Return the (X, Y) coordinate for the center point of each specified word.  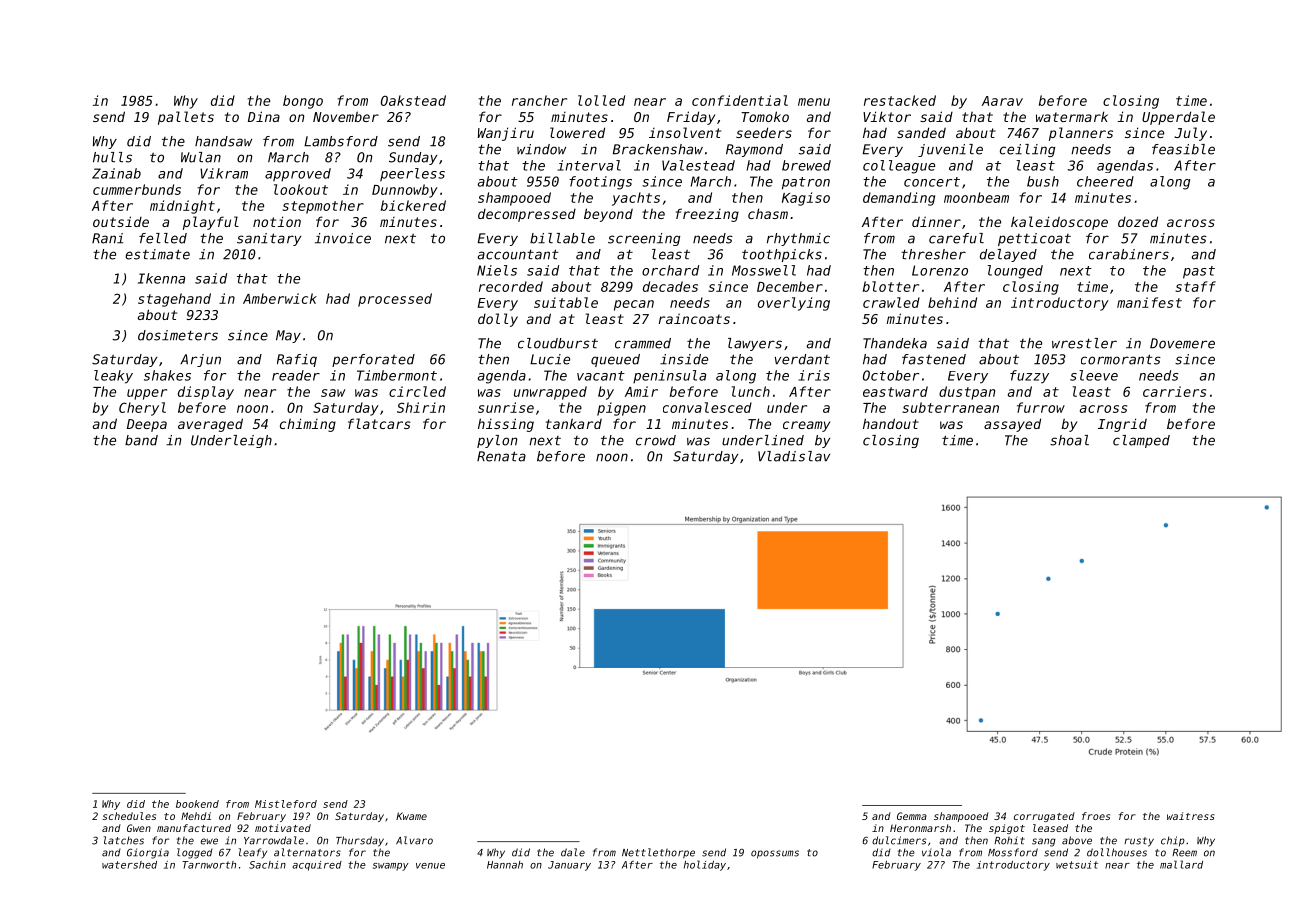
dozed (1138, 221)
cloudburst (558, 343)
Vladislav (794, 456)
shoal (1069, 440)
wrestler (1084, 343)
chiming (308, 425)
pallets (186, 118)
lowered (577, 132)
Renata (501, 456)
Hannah (505, 865)
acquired (317, 866)
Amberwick (280, 298)
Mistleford (286, 804)
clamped (1141, 441)
